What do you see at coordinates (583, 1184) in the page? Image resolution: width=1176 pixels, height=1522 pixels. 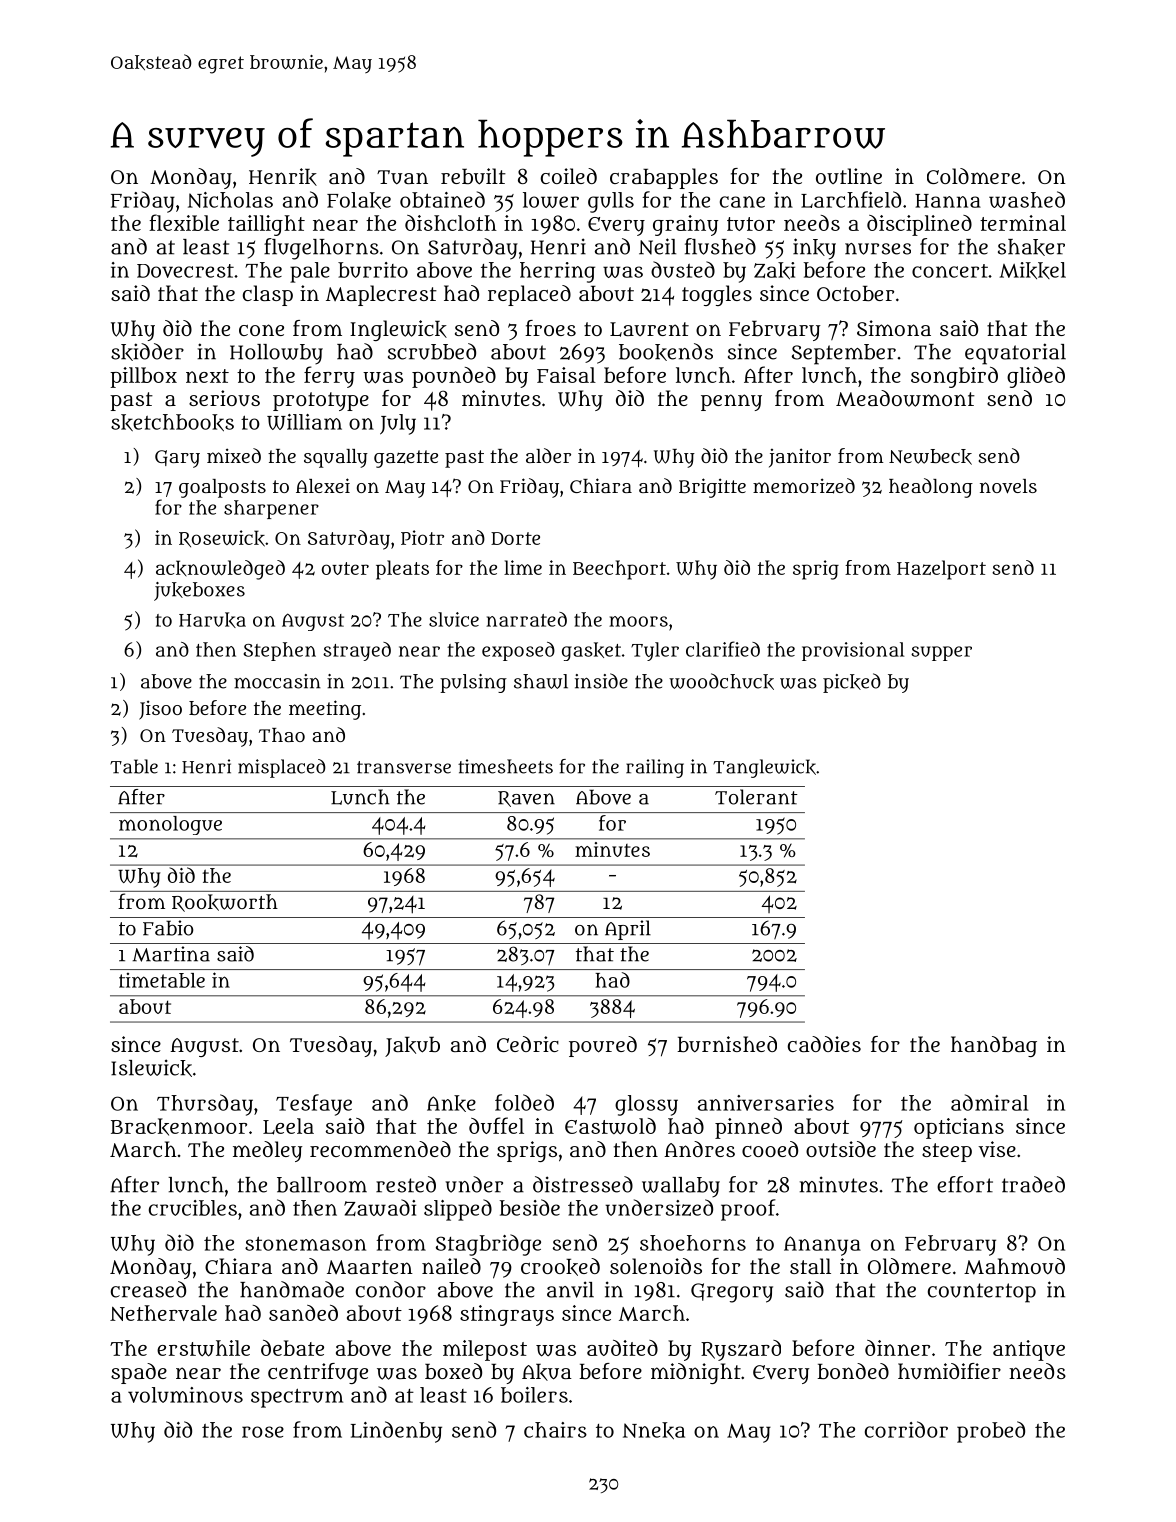 I see `distressed` at bounding box center [583, 1184].
